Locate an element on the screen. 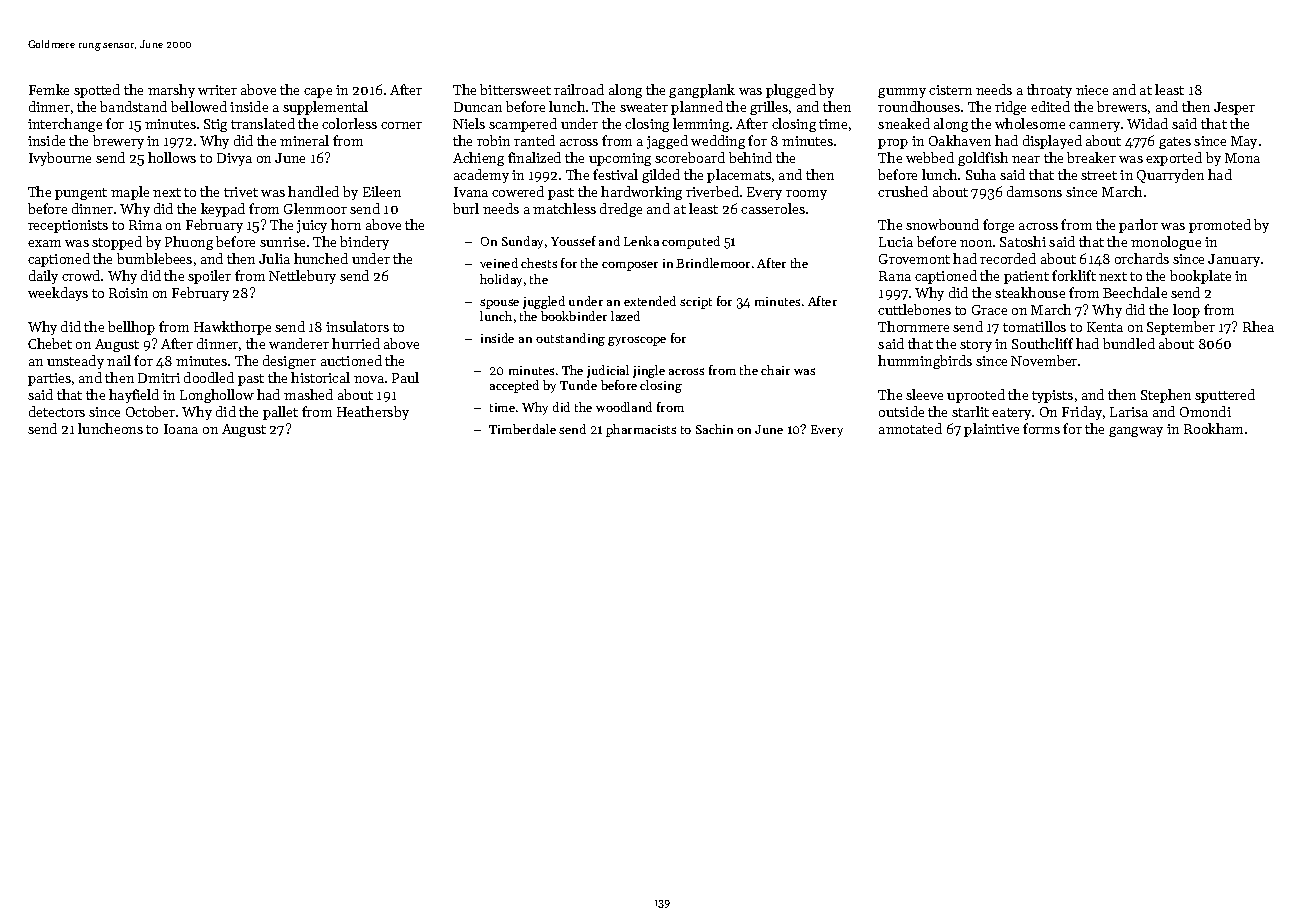 The image size is (1308, 924). Nettlebury is located at coordinates (302, 277).
